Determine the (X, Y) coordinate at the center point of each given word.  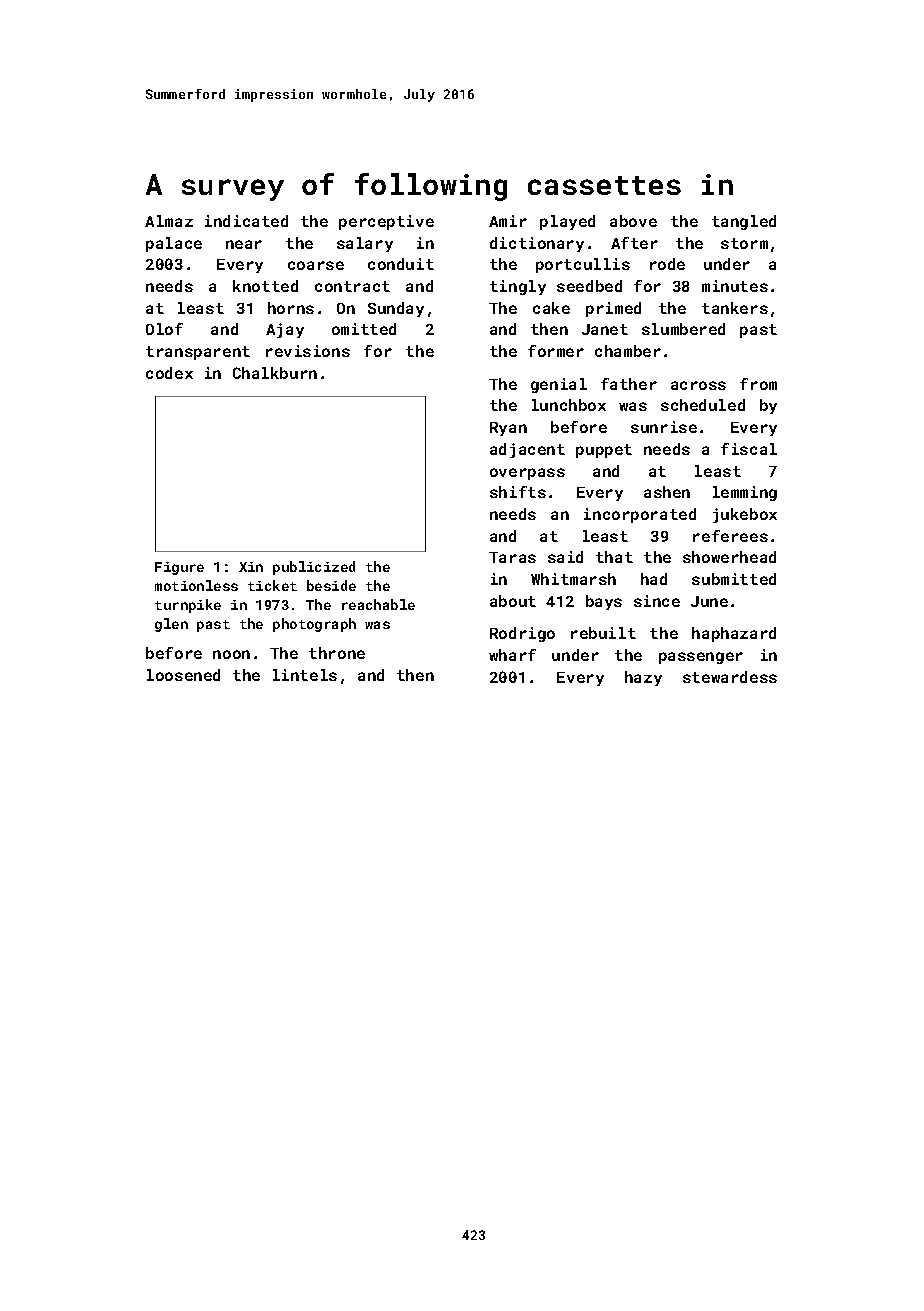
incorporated (640, 515)
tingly (518, 287)
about (513, 601)
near (244, 244)
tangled (744, 222)
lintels (305, 675)
